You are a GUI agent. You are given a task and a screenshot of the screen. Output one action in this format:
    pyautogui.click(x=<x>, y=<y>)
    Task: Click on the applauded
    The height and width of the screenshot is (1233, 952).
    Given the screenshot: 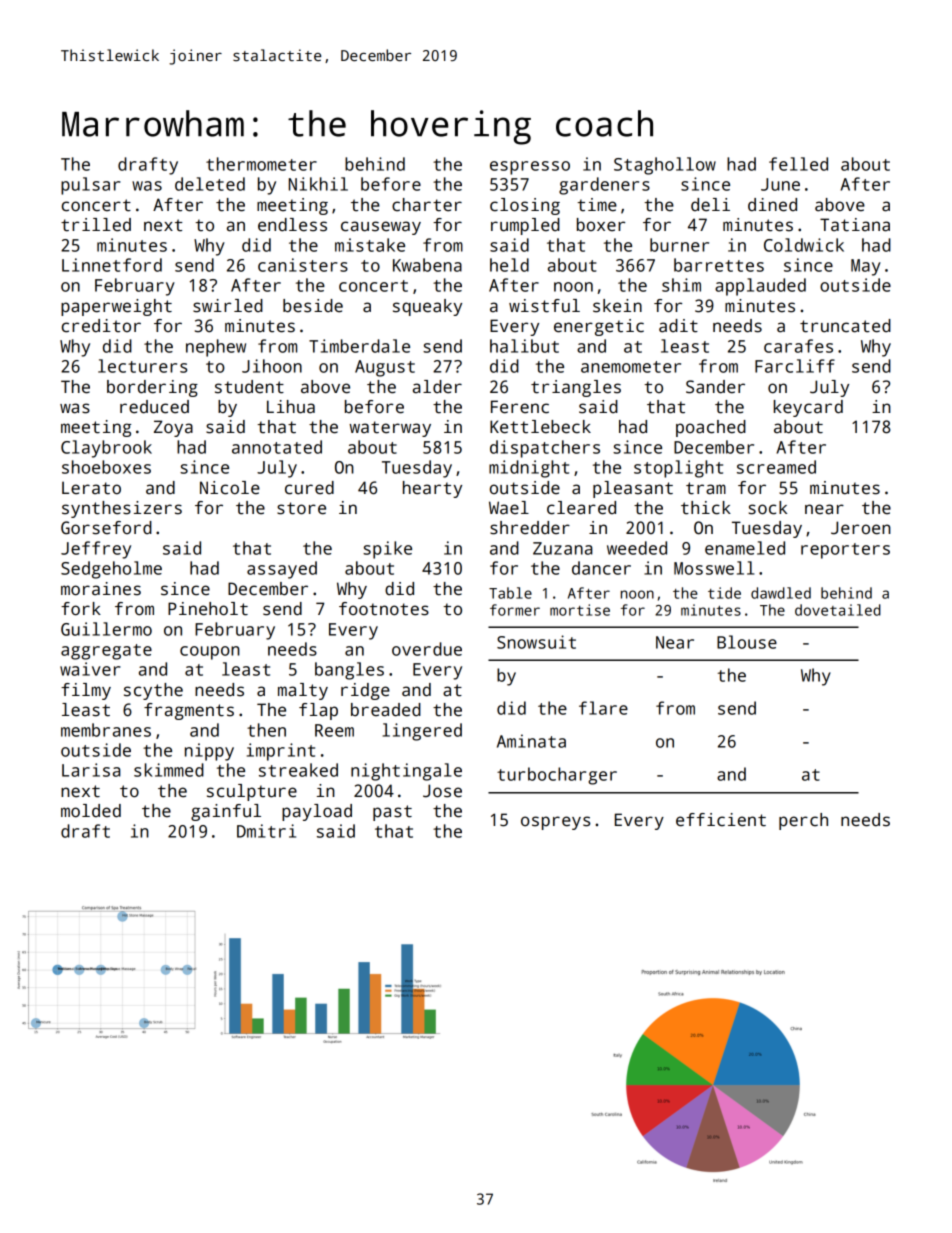 What is the action you would take?
    pyautogui.click(x=760, y=287)
